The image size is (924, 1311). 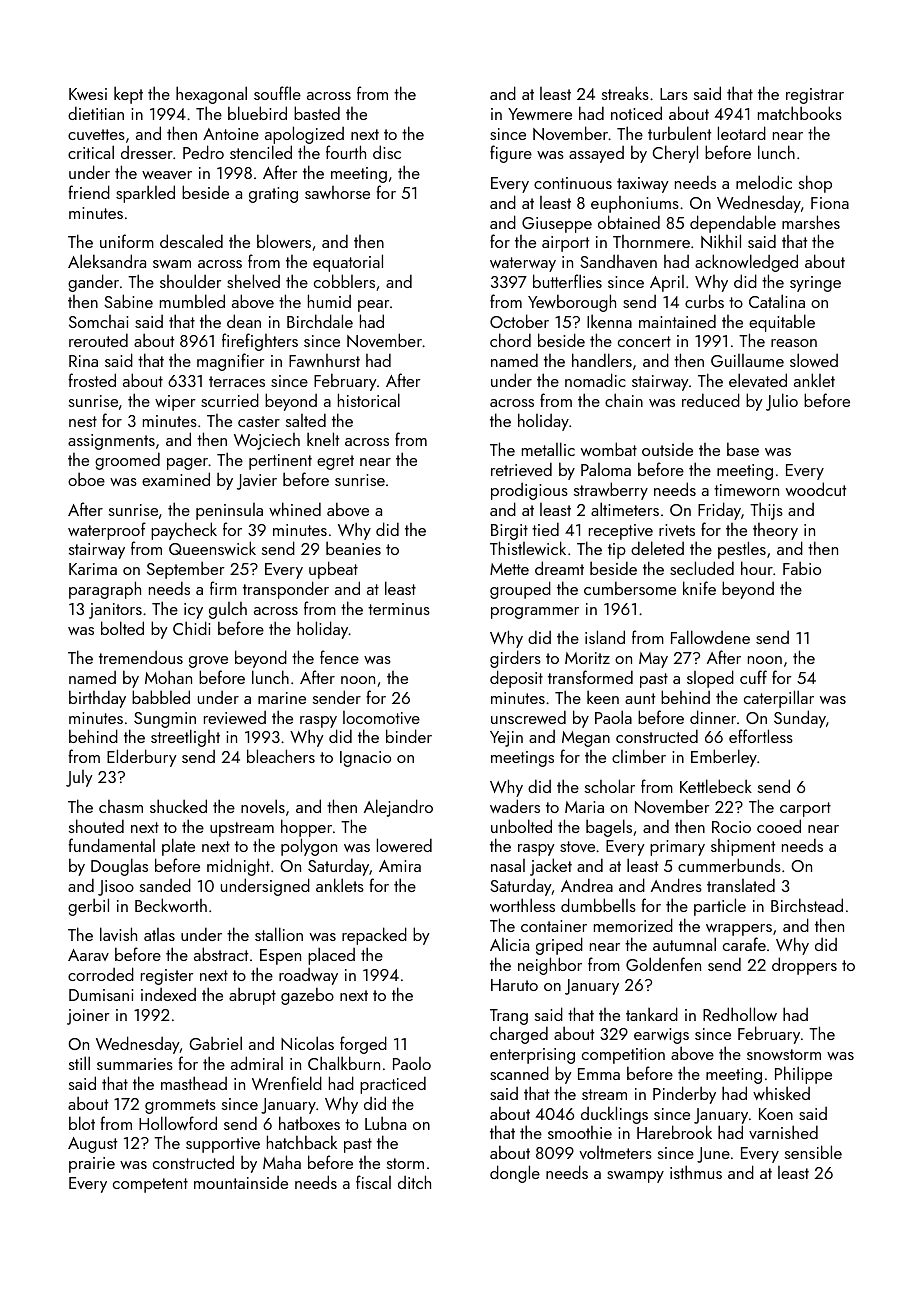 What do you see at coordinates (348, 263) in the screenshot?
I see `equatorial` at bounding box center [348, 263].
